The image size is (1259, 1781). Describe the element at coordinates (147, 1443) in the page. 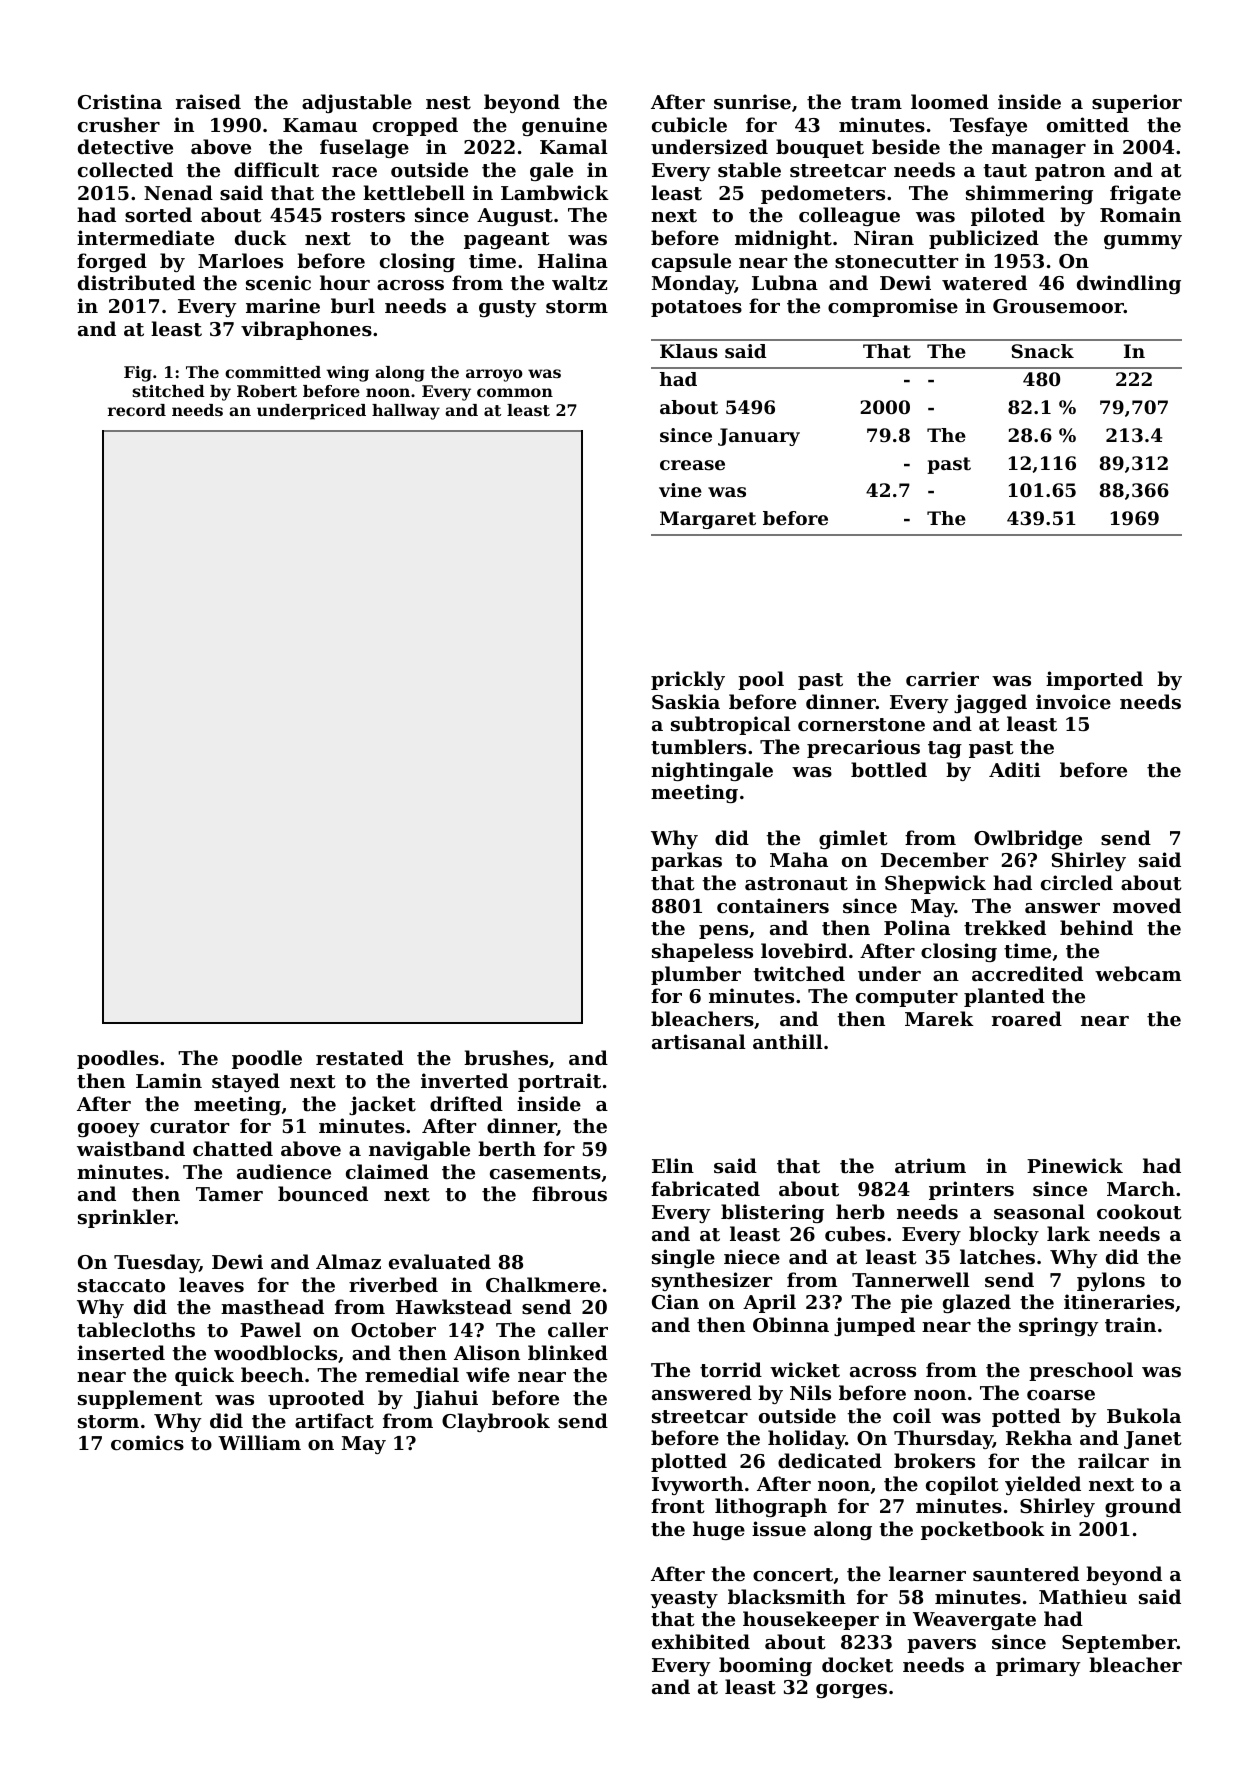

I see `comics` at that location.
